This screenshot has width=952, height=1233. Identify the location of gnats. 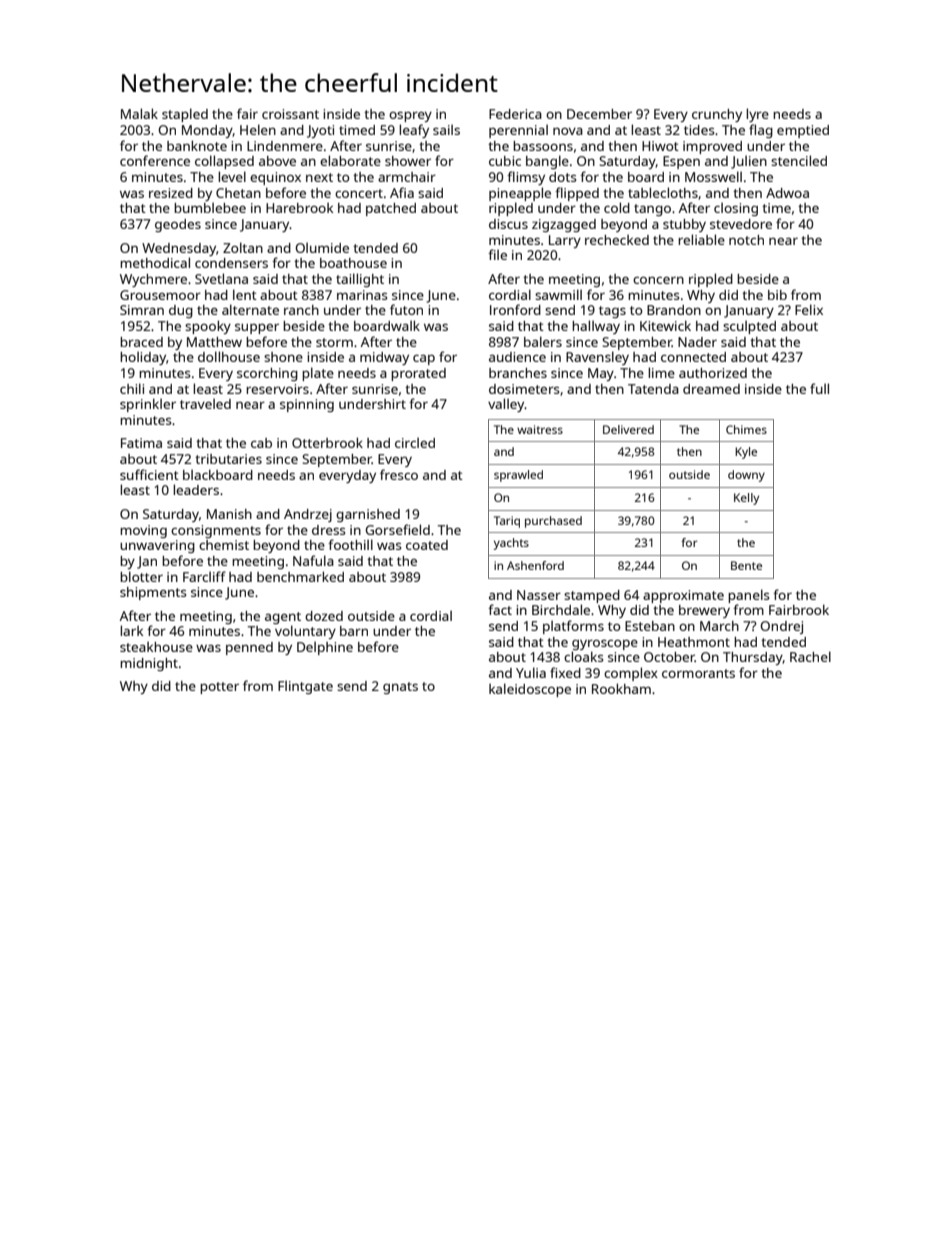
(400, 688).
